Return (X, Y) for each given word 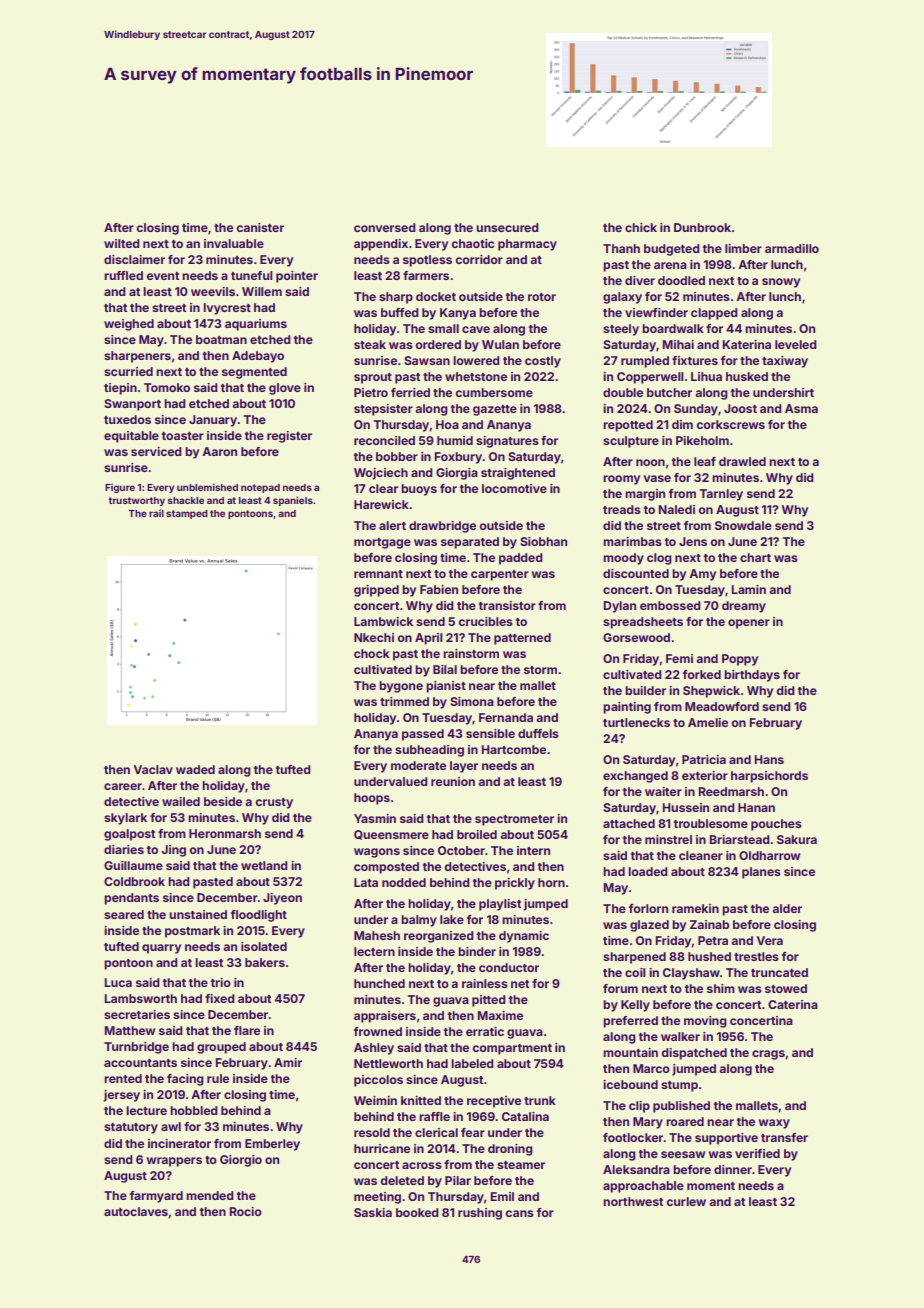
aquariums (256, 325)
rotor (542, 297)
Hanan (756, 807)
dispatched (694, 1054)
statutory (131, 1128)
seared (124, 914)
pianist (446, 687)
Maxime (500, 1015)
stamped (187, 514)
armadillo (792, 248)
